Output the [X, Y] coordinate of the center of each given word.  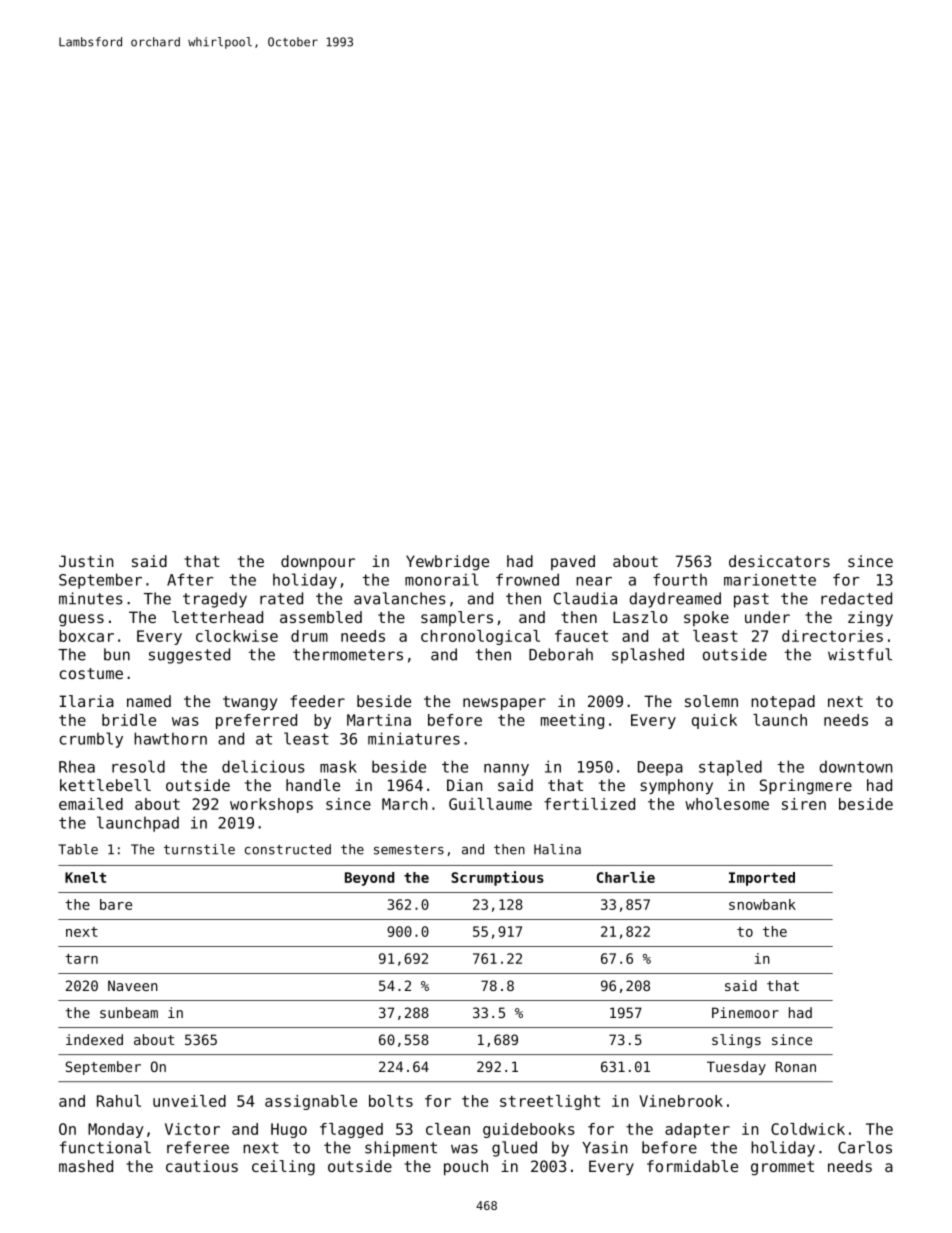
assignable [311, 1102]
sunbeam [129, 1012]
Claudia [585, 598]
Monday [116, 1130]
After [190, 579]
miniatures [414, 738]
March [404, 804]
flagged [351, 1130]
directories [832, 636]
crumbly [91, 740]
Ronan [795, 1066]
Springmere [806, 787]
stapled [730, 768]
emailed [91, 804]
